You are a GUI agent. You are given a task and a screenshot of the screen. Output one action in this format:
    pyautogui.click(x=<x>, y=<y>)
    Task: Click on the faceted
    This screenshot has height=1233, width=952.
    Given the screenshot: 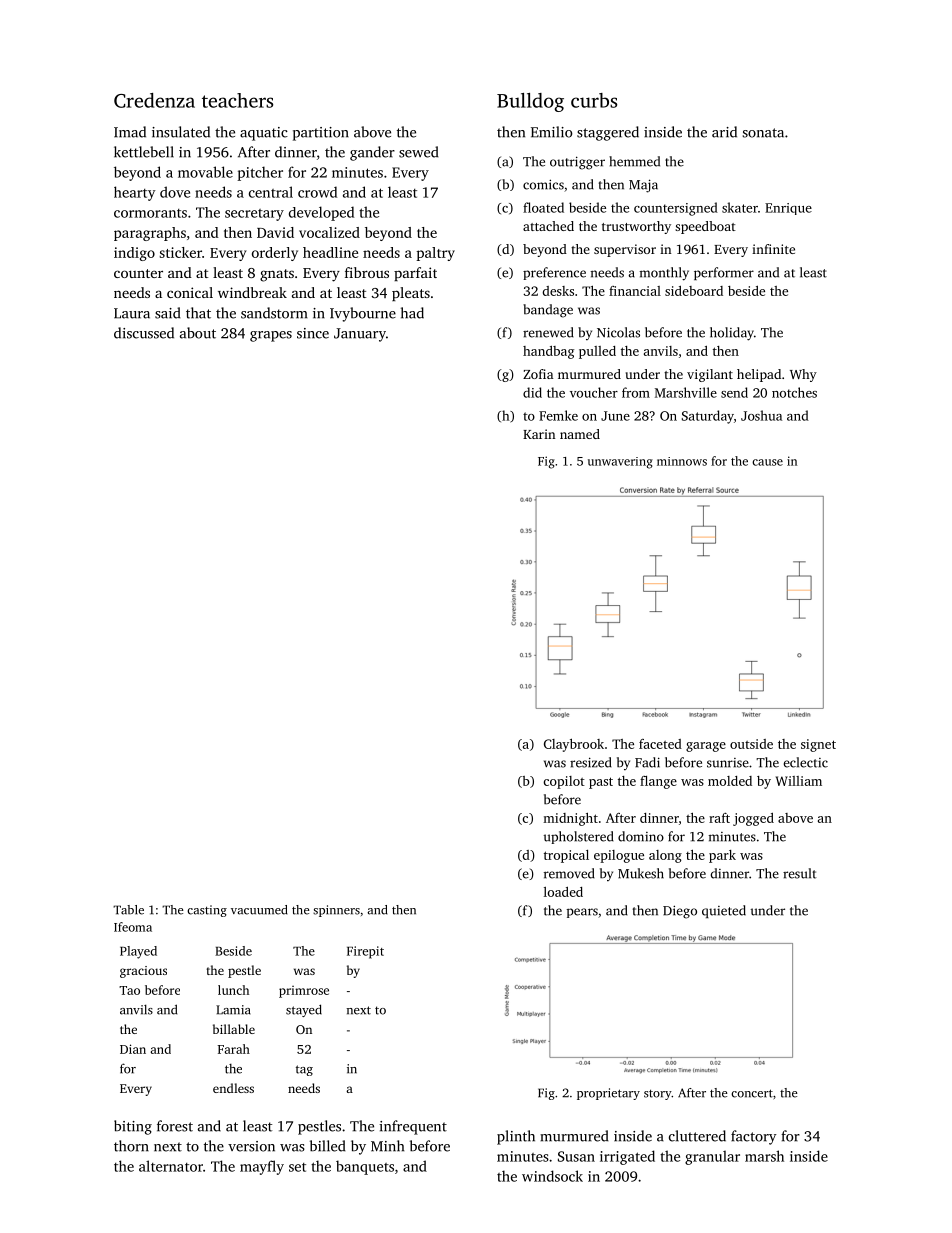 What is the action you would take?
    pyautogui.click(x=660, y=744)
